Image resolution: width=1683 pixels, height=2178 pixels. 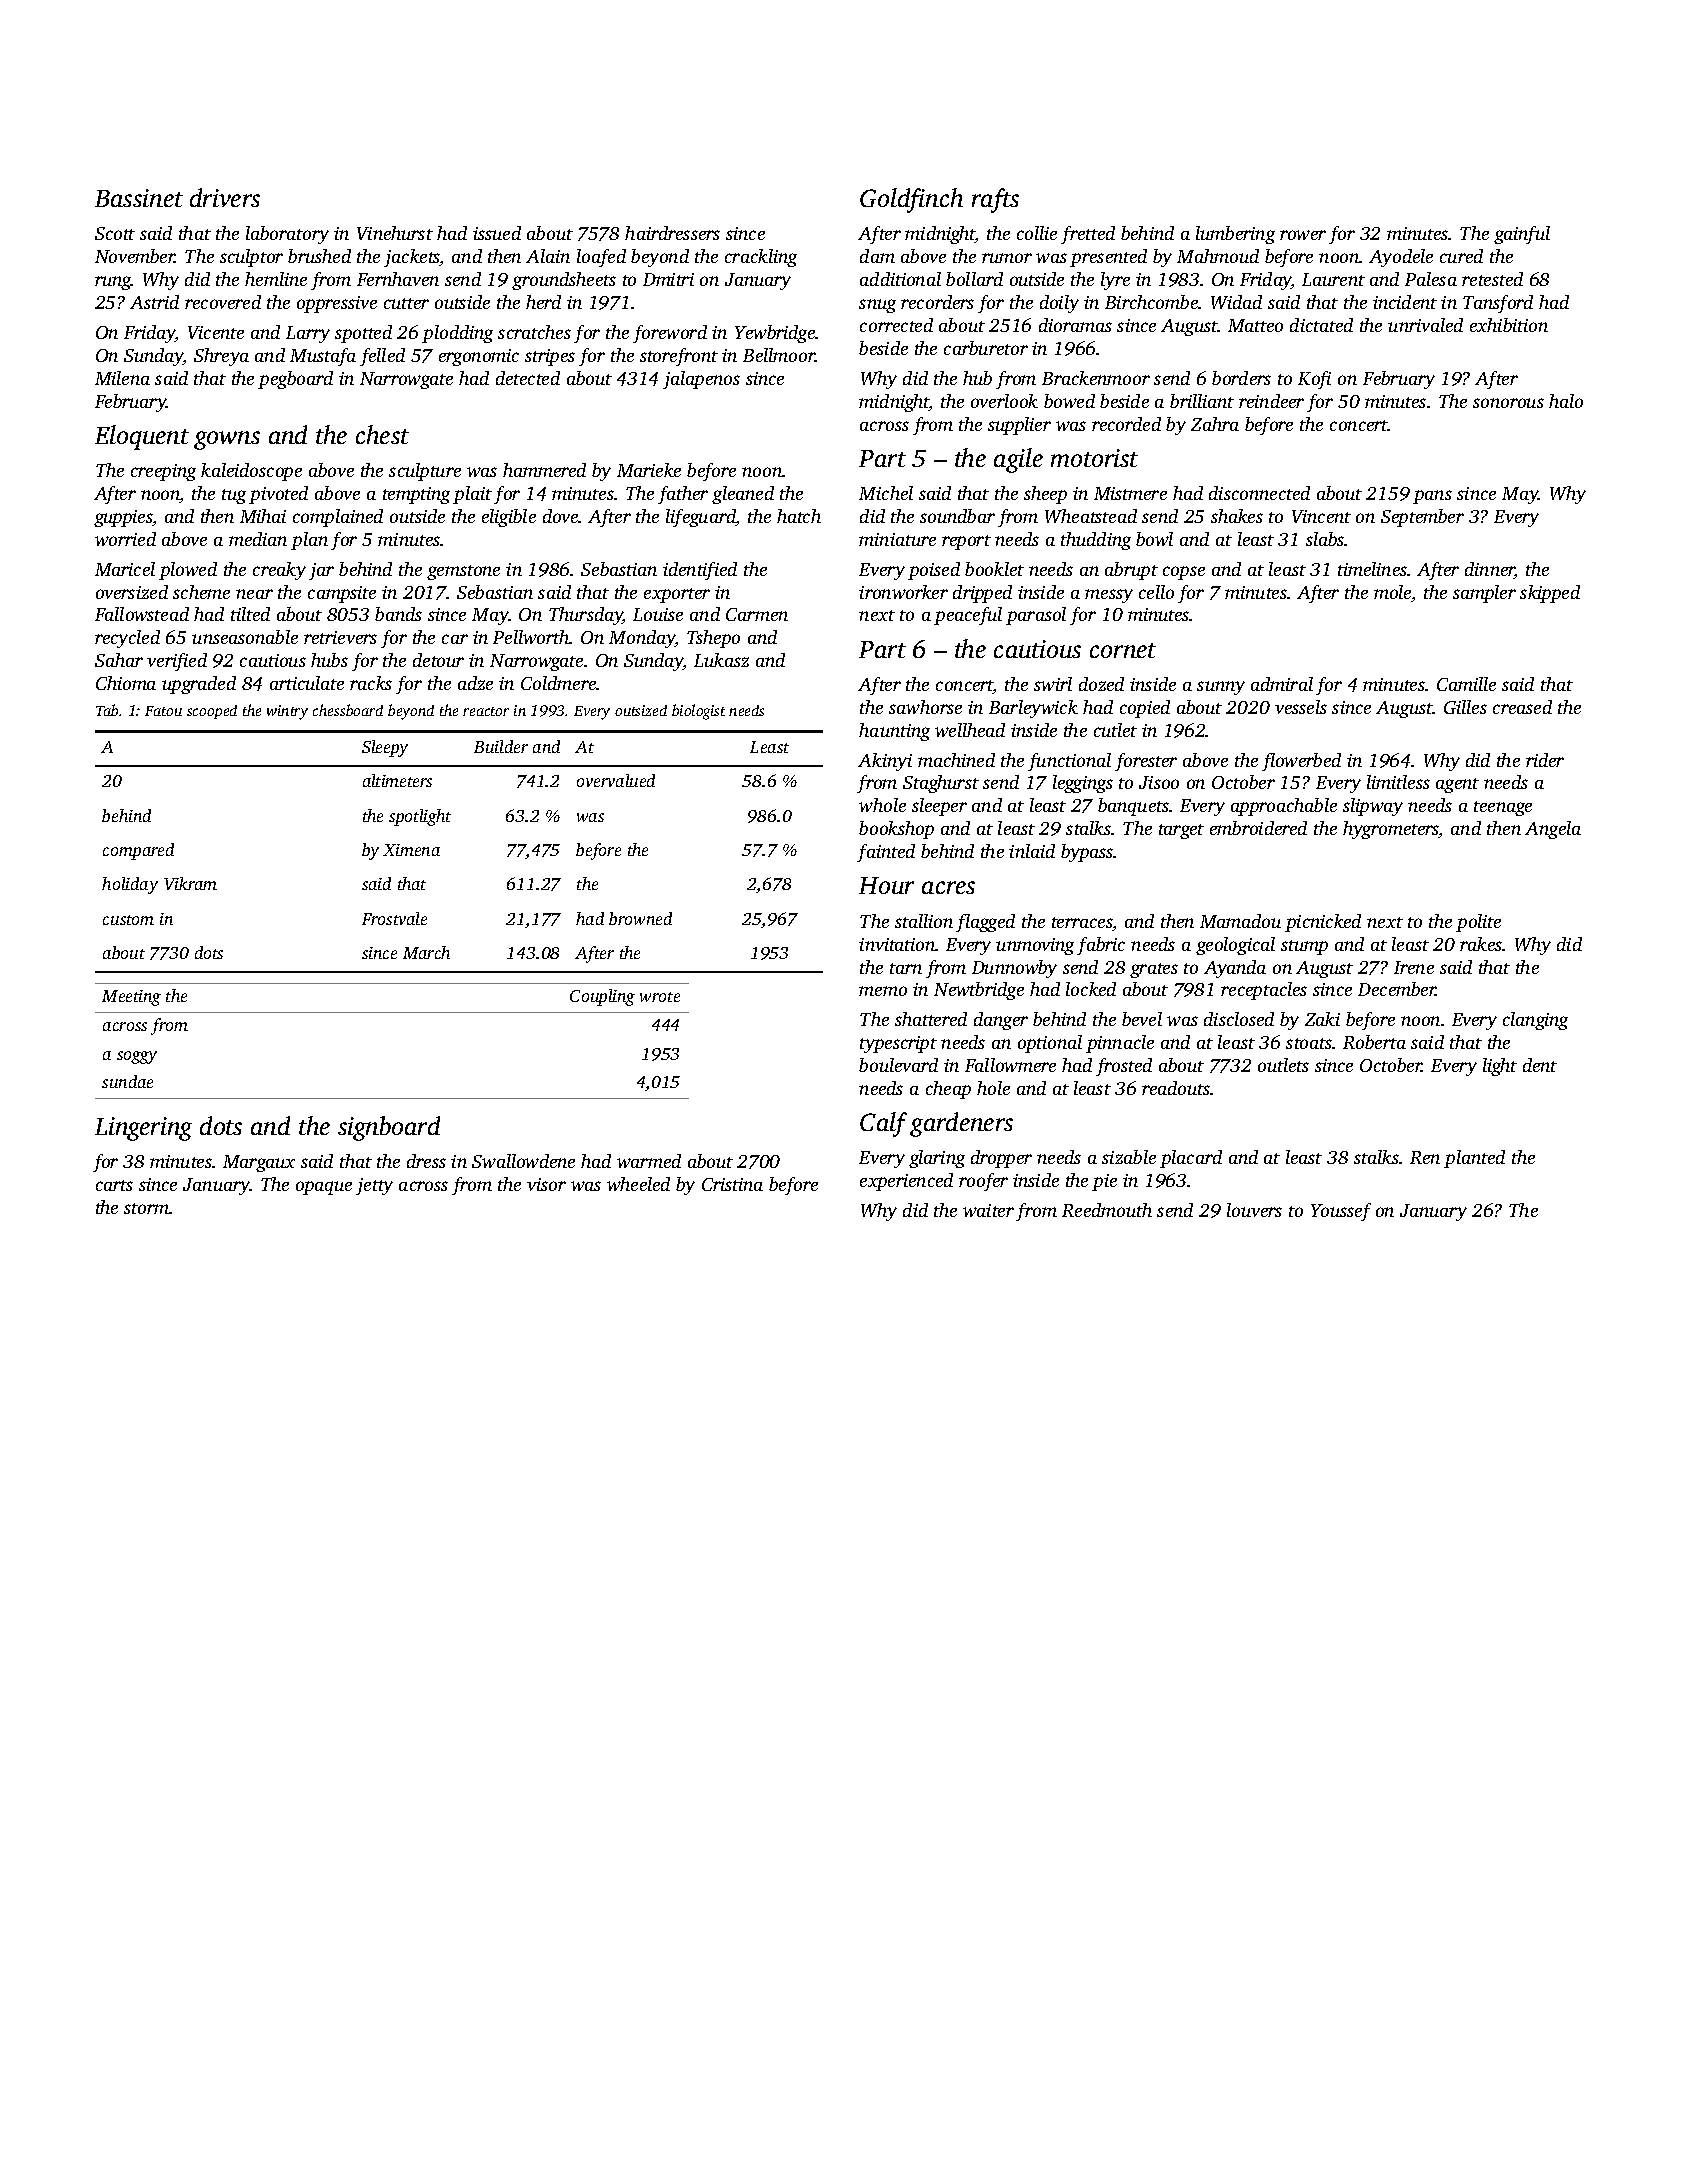 What do you see at coordinates (660, 997) in the page?
I see `wrote` at bounding box center [660, 997].
